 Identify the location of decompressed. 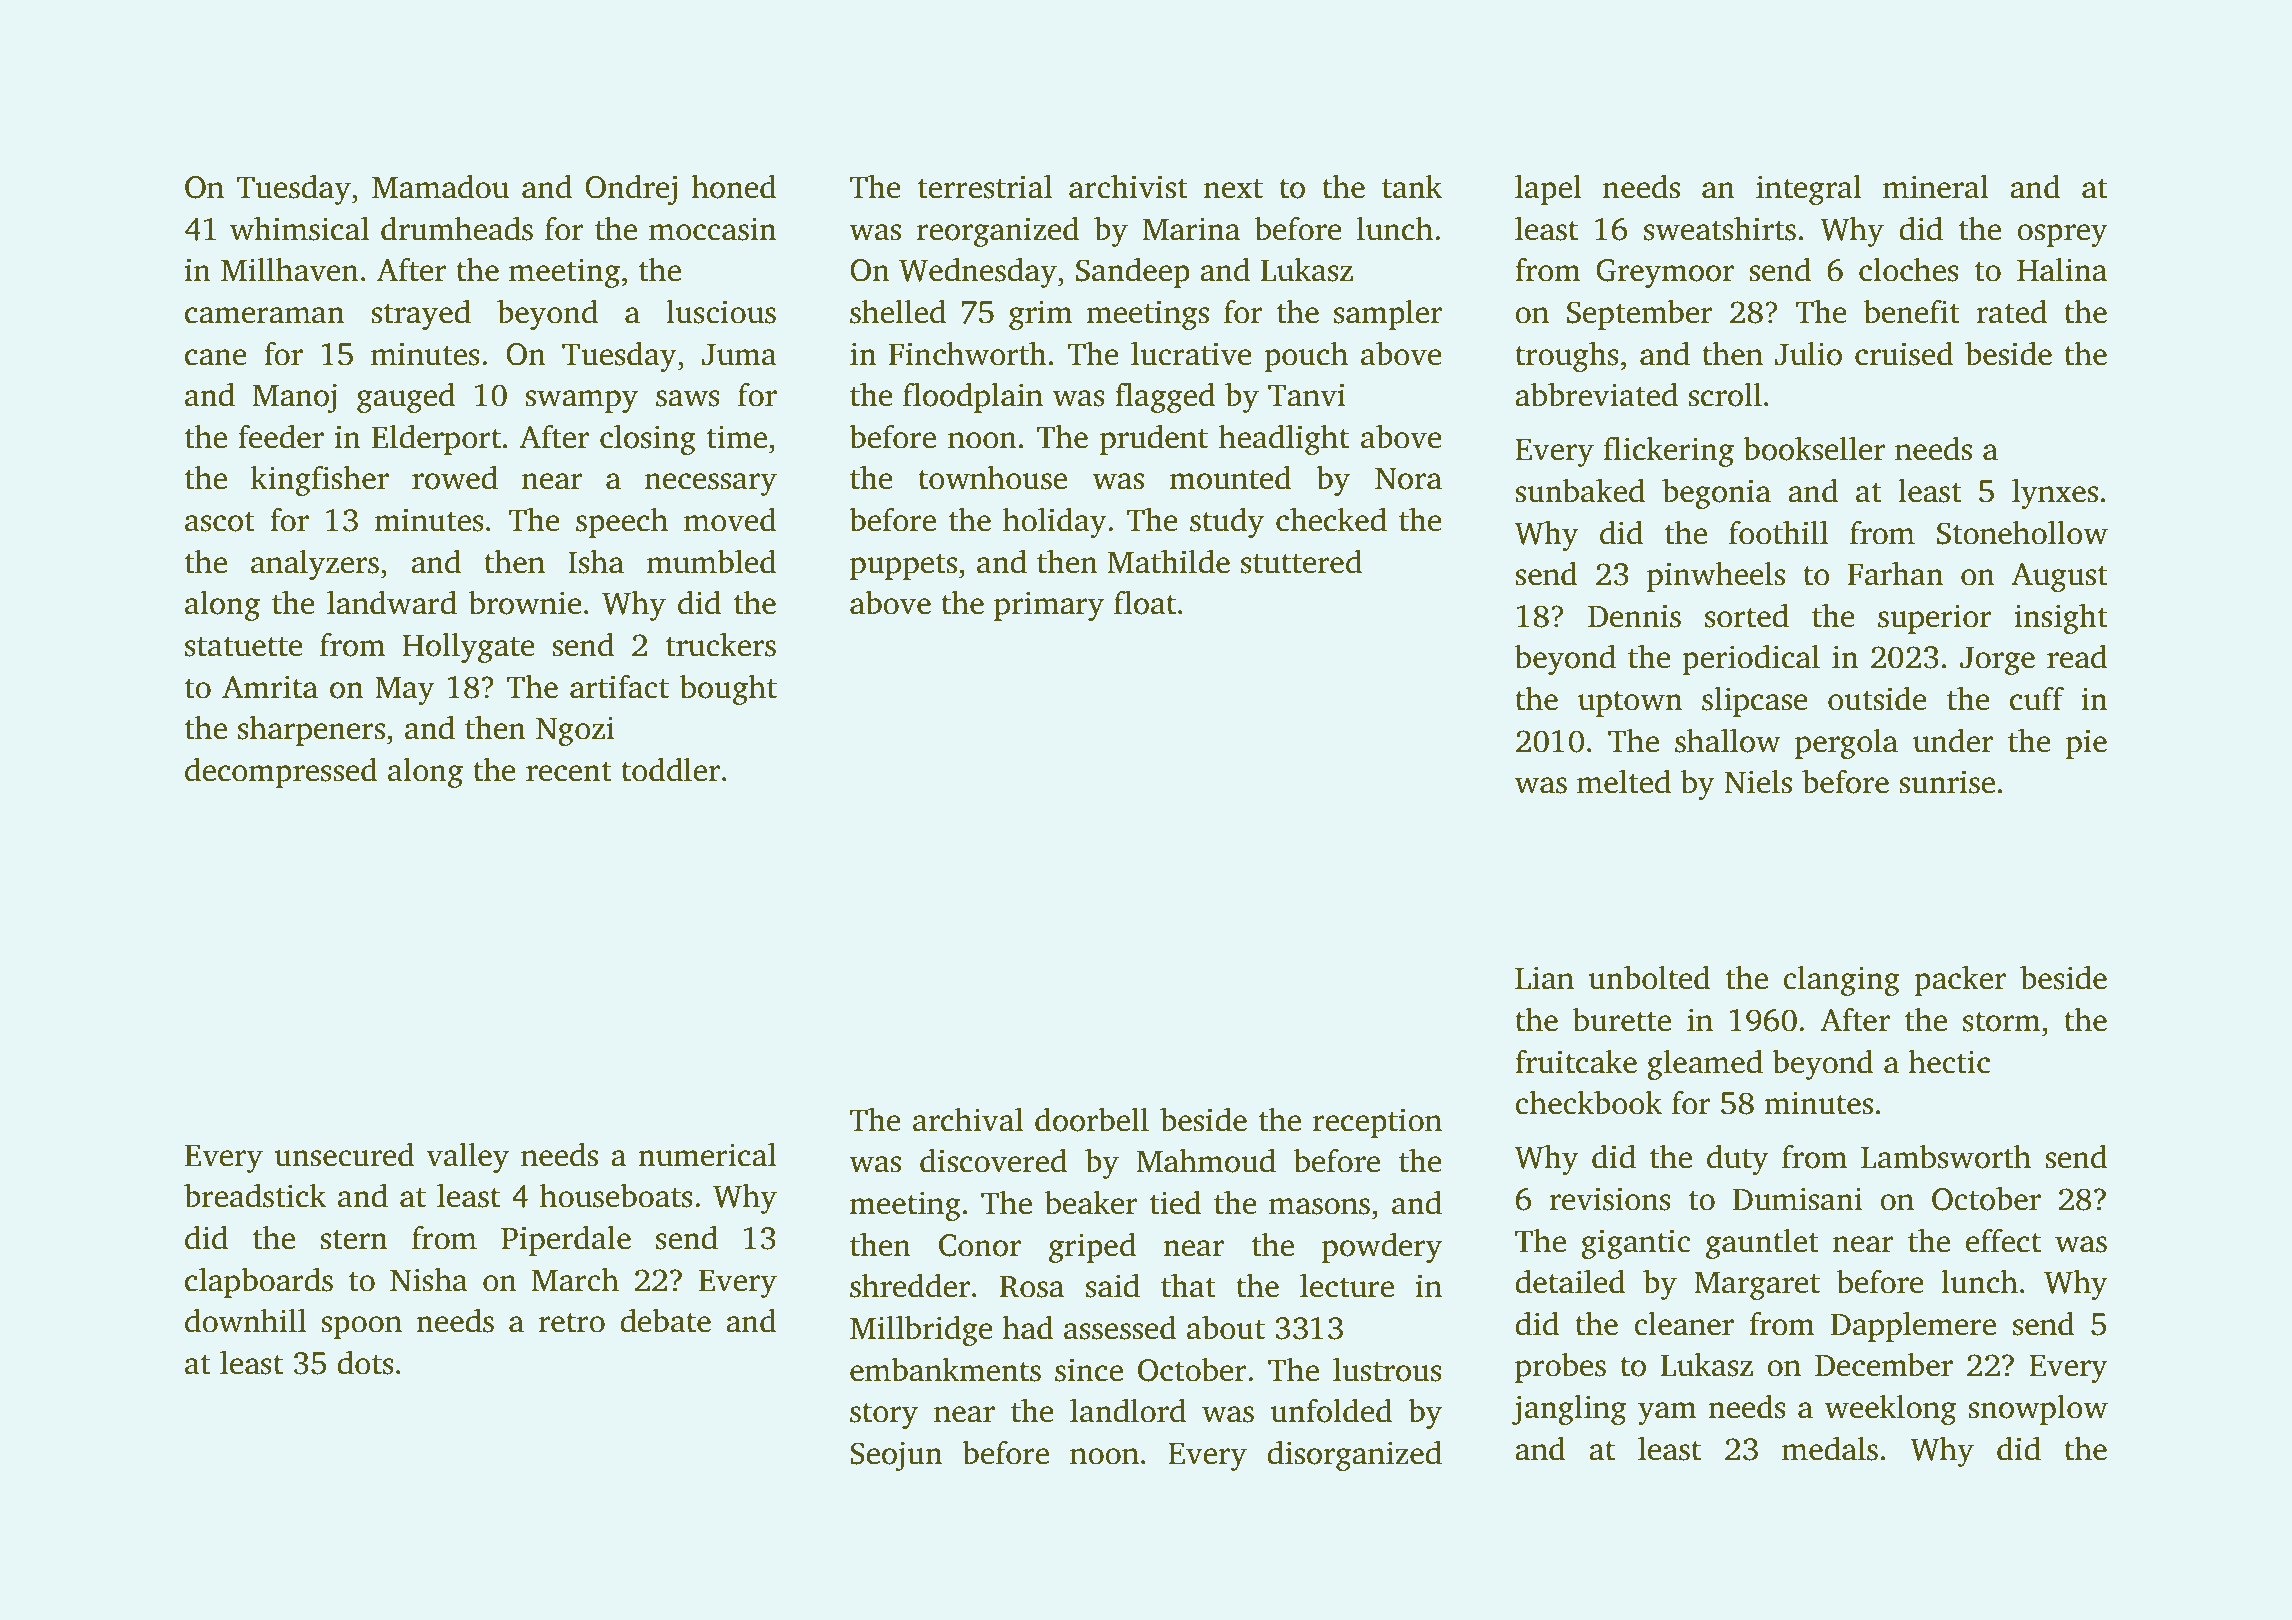
(281, 773).
